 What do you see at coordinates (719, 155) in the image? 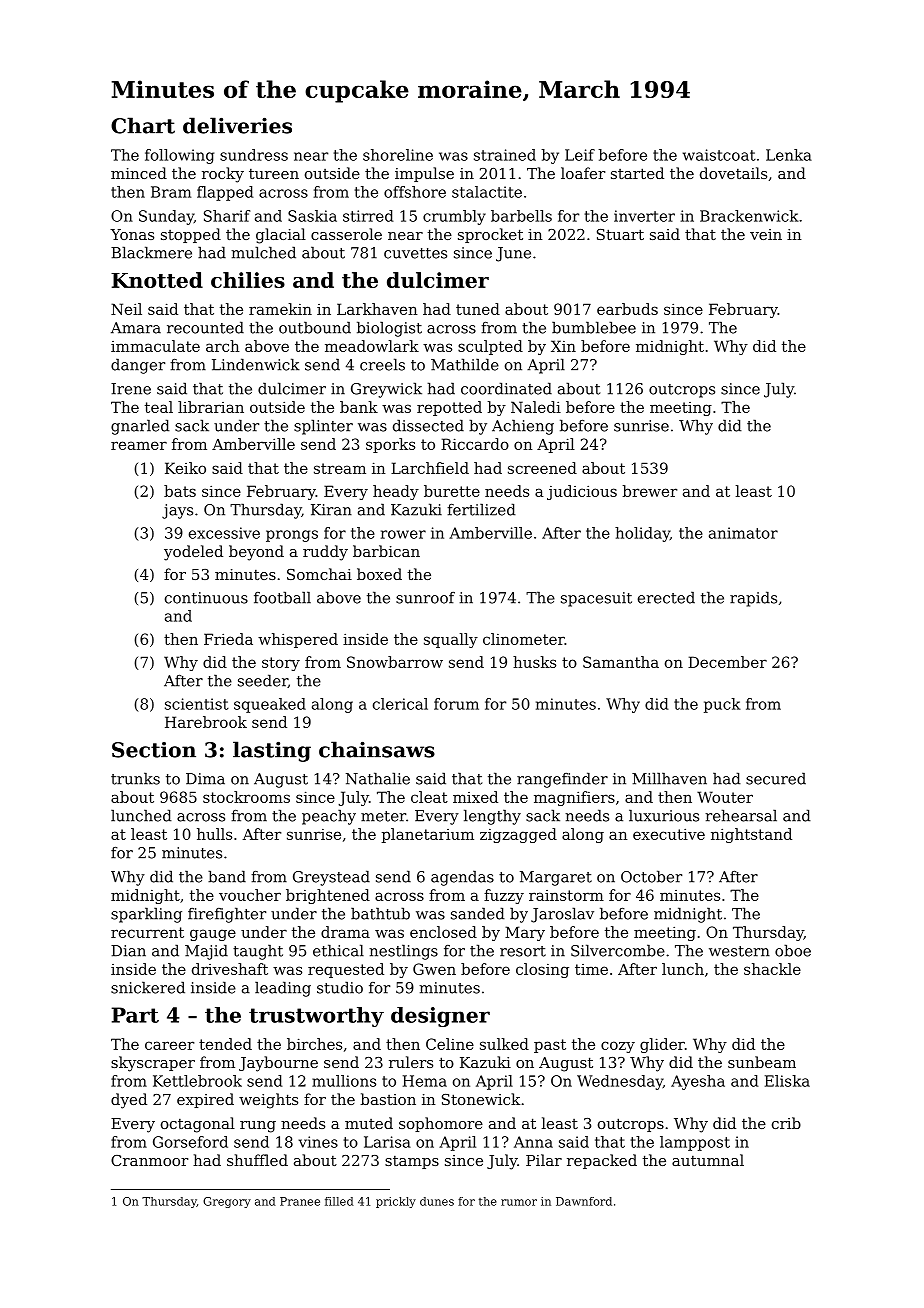
I see `waistcoat` at bounding box center [719, 155].
